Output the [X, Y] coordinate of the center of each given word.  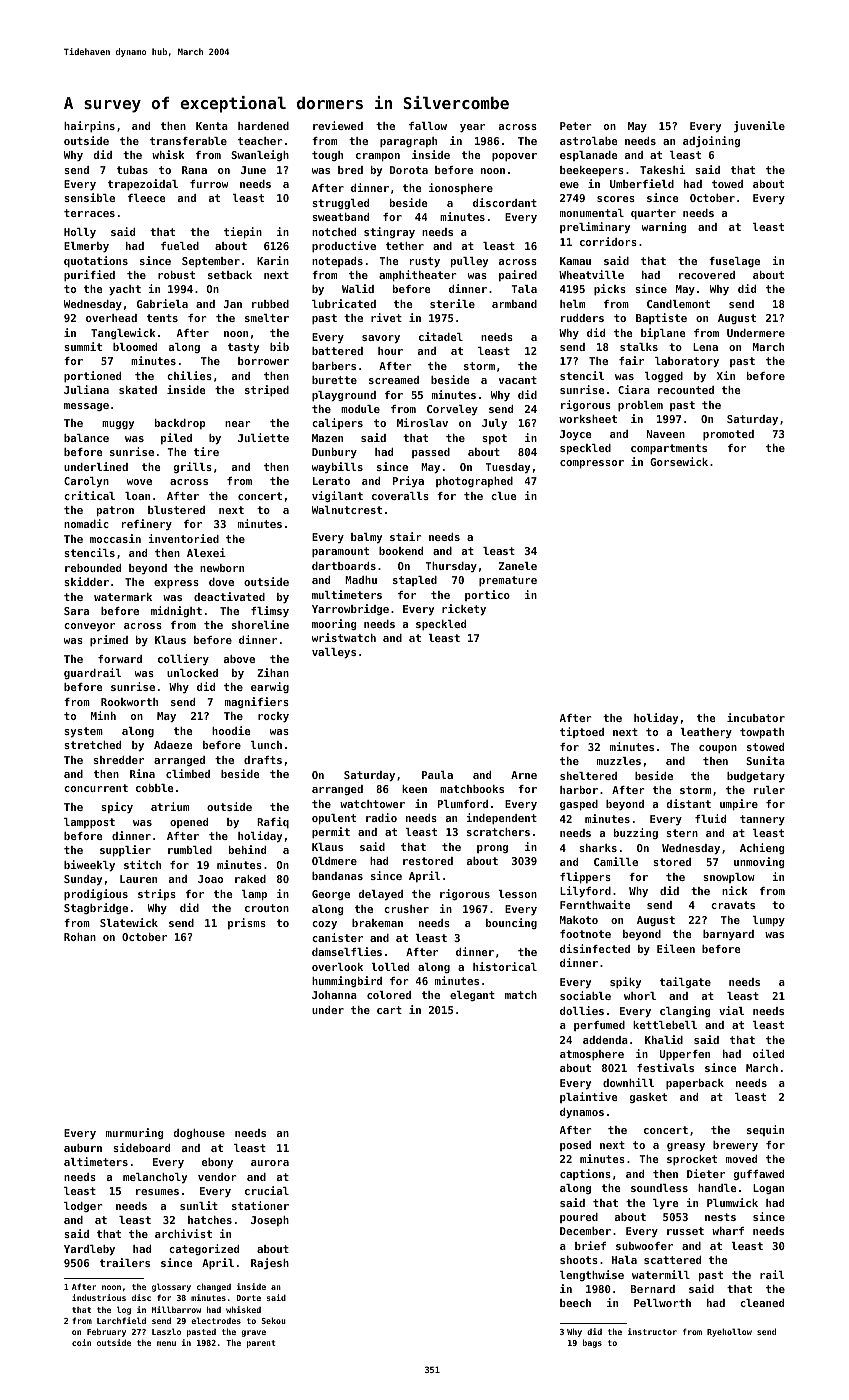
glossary [171, 1287]
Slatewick [129, 922]
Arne [524, 775]
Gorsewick [679, 461]
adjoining [711, 141]
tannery [762, 820]
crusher [406, 909]
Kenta [212, 126]
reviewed [338, 125]
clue [503, 496]
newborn [222, 568]
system [83, 732]
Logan [768, 1189]
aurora [270, 1163]
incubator [756, 717]
